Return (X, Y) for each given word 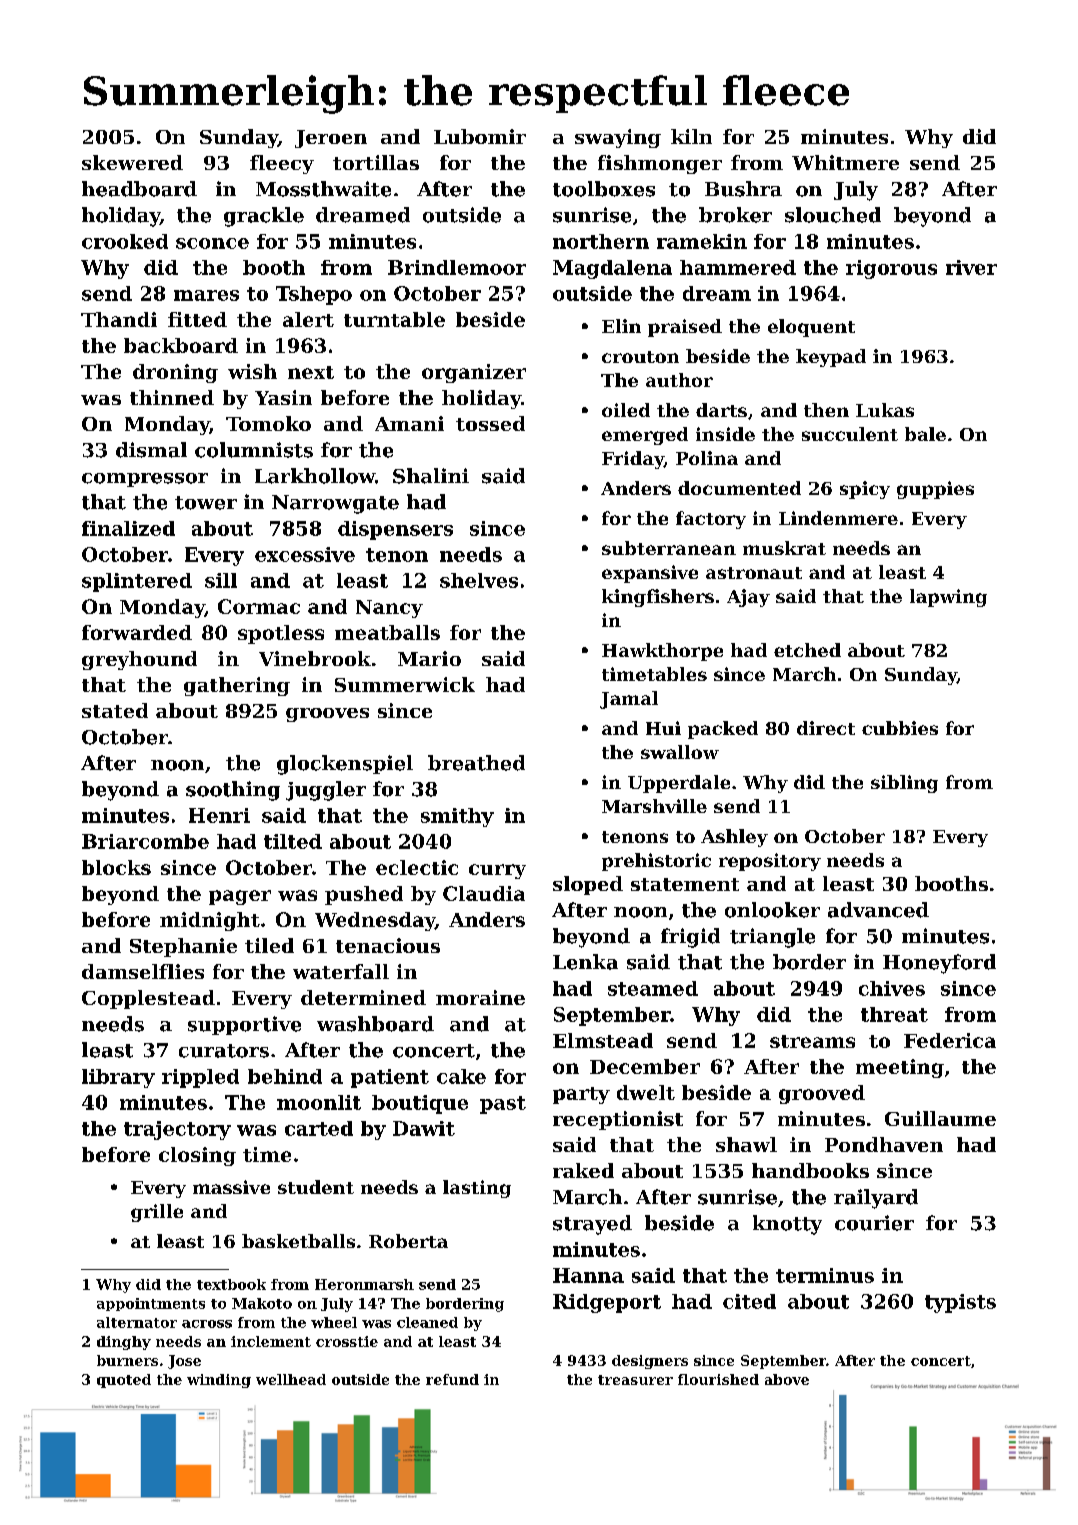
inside (725, 434)
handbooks (810, 1170)
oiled (626, 410)
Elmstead (603, 1040)
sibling (904, 784)
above (787, 1379)
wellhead (291, 1379)
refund (452, 1379)
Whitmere (845, 162)
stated (115, 710)
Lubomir (480, 136)
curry (497, 871)
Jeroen (331, 139)
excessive (305, 554)
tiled (269, 945)
